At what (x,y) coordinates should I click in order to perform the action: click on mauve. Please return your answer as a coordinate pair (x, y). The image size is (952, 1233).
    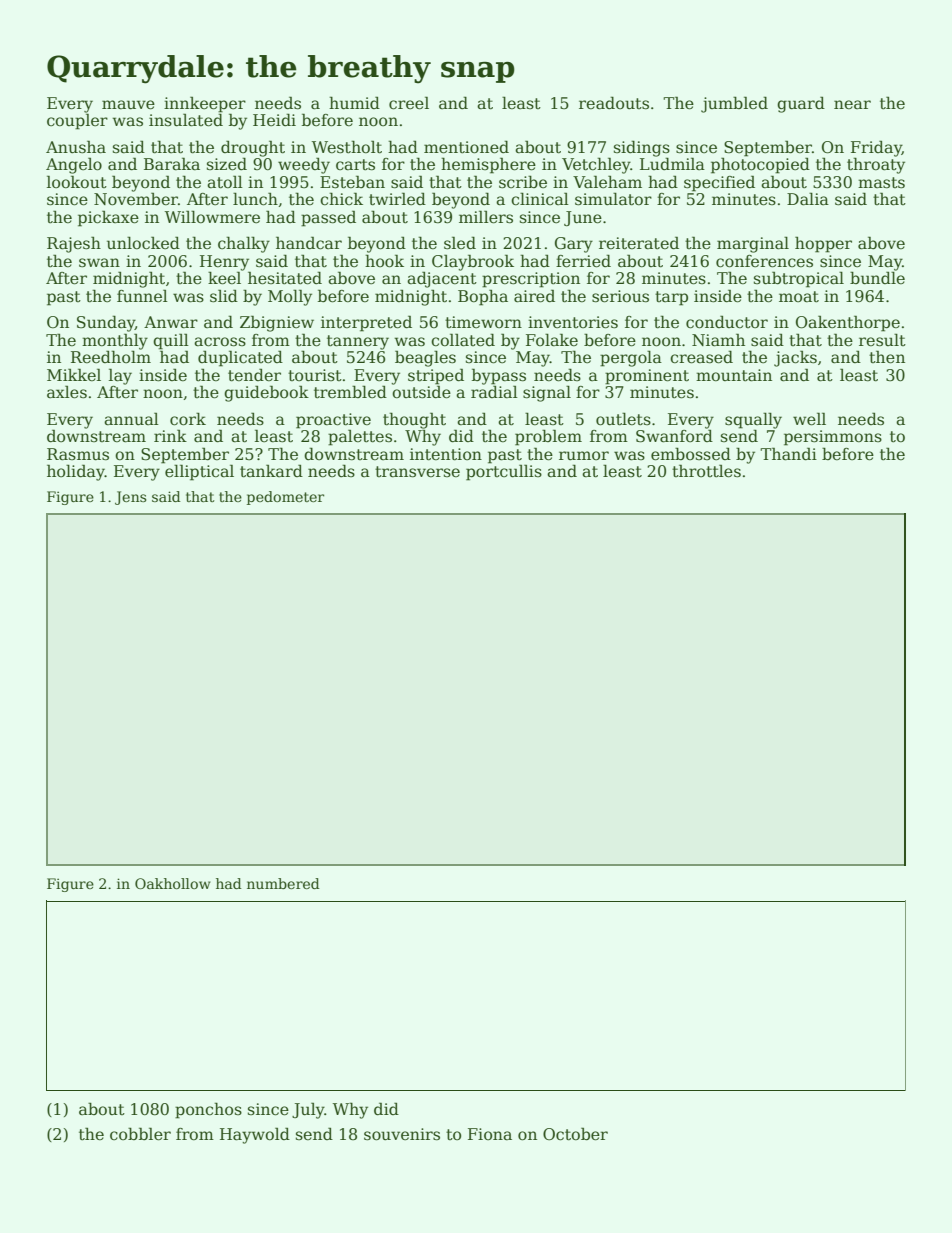
    Looking at the image, I should click on (128, 105).
